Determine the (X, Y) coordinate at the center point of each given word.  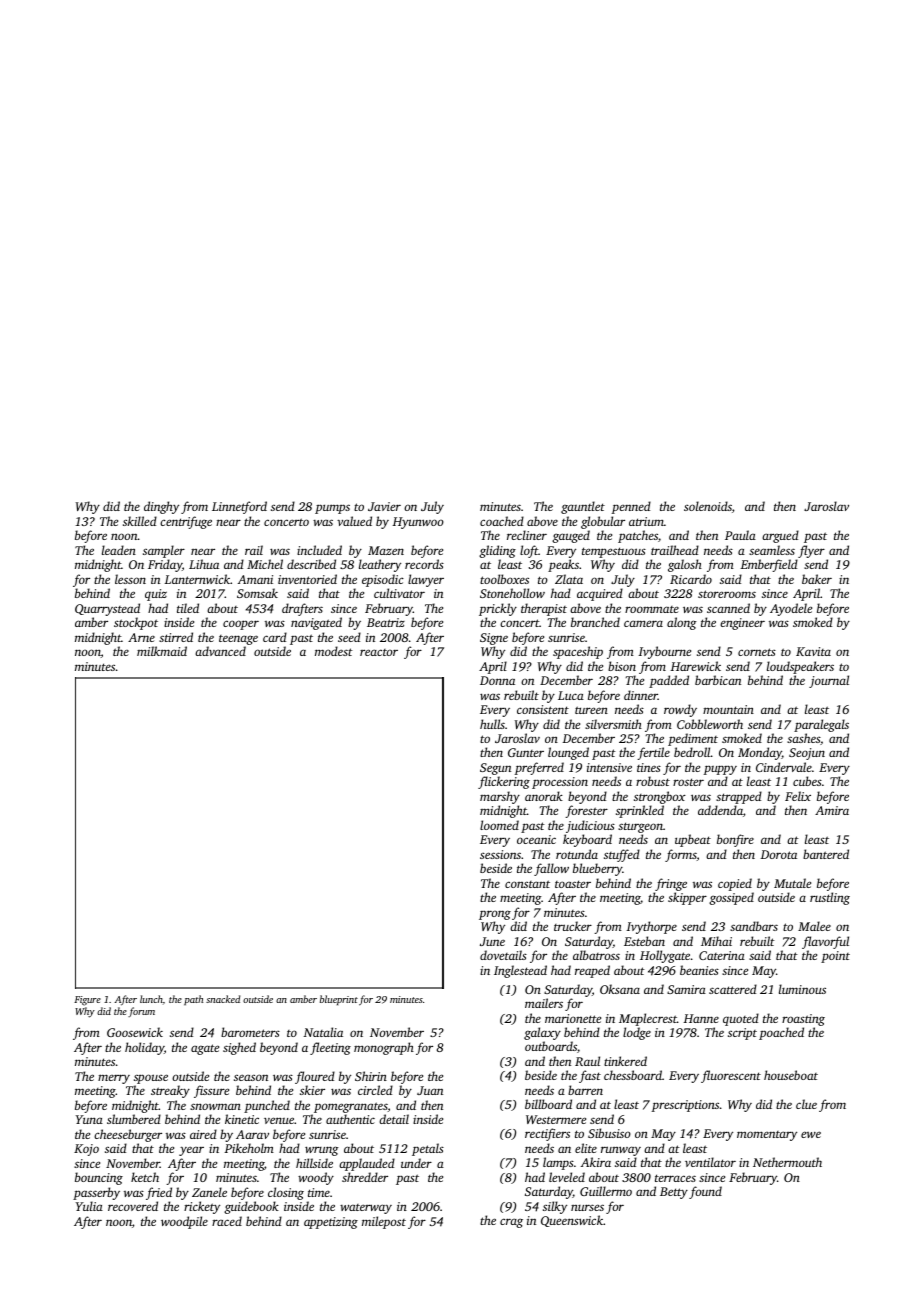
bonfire (735, 840)
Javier (384, 506)
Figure (87, 1001)
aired (203, 1134)
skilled (140, 521)
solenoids (708, 506)
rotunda (577, 854)
